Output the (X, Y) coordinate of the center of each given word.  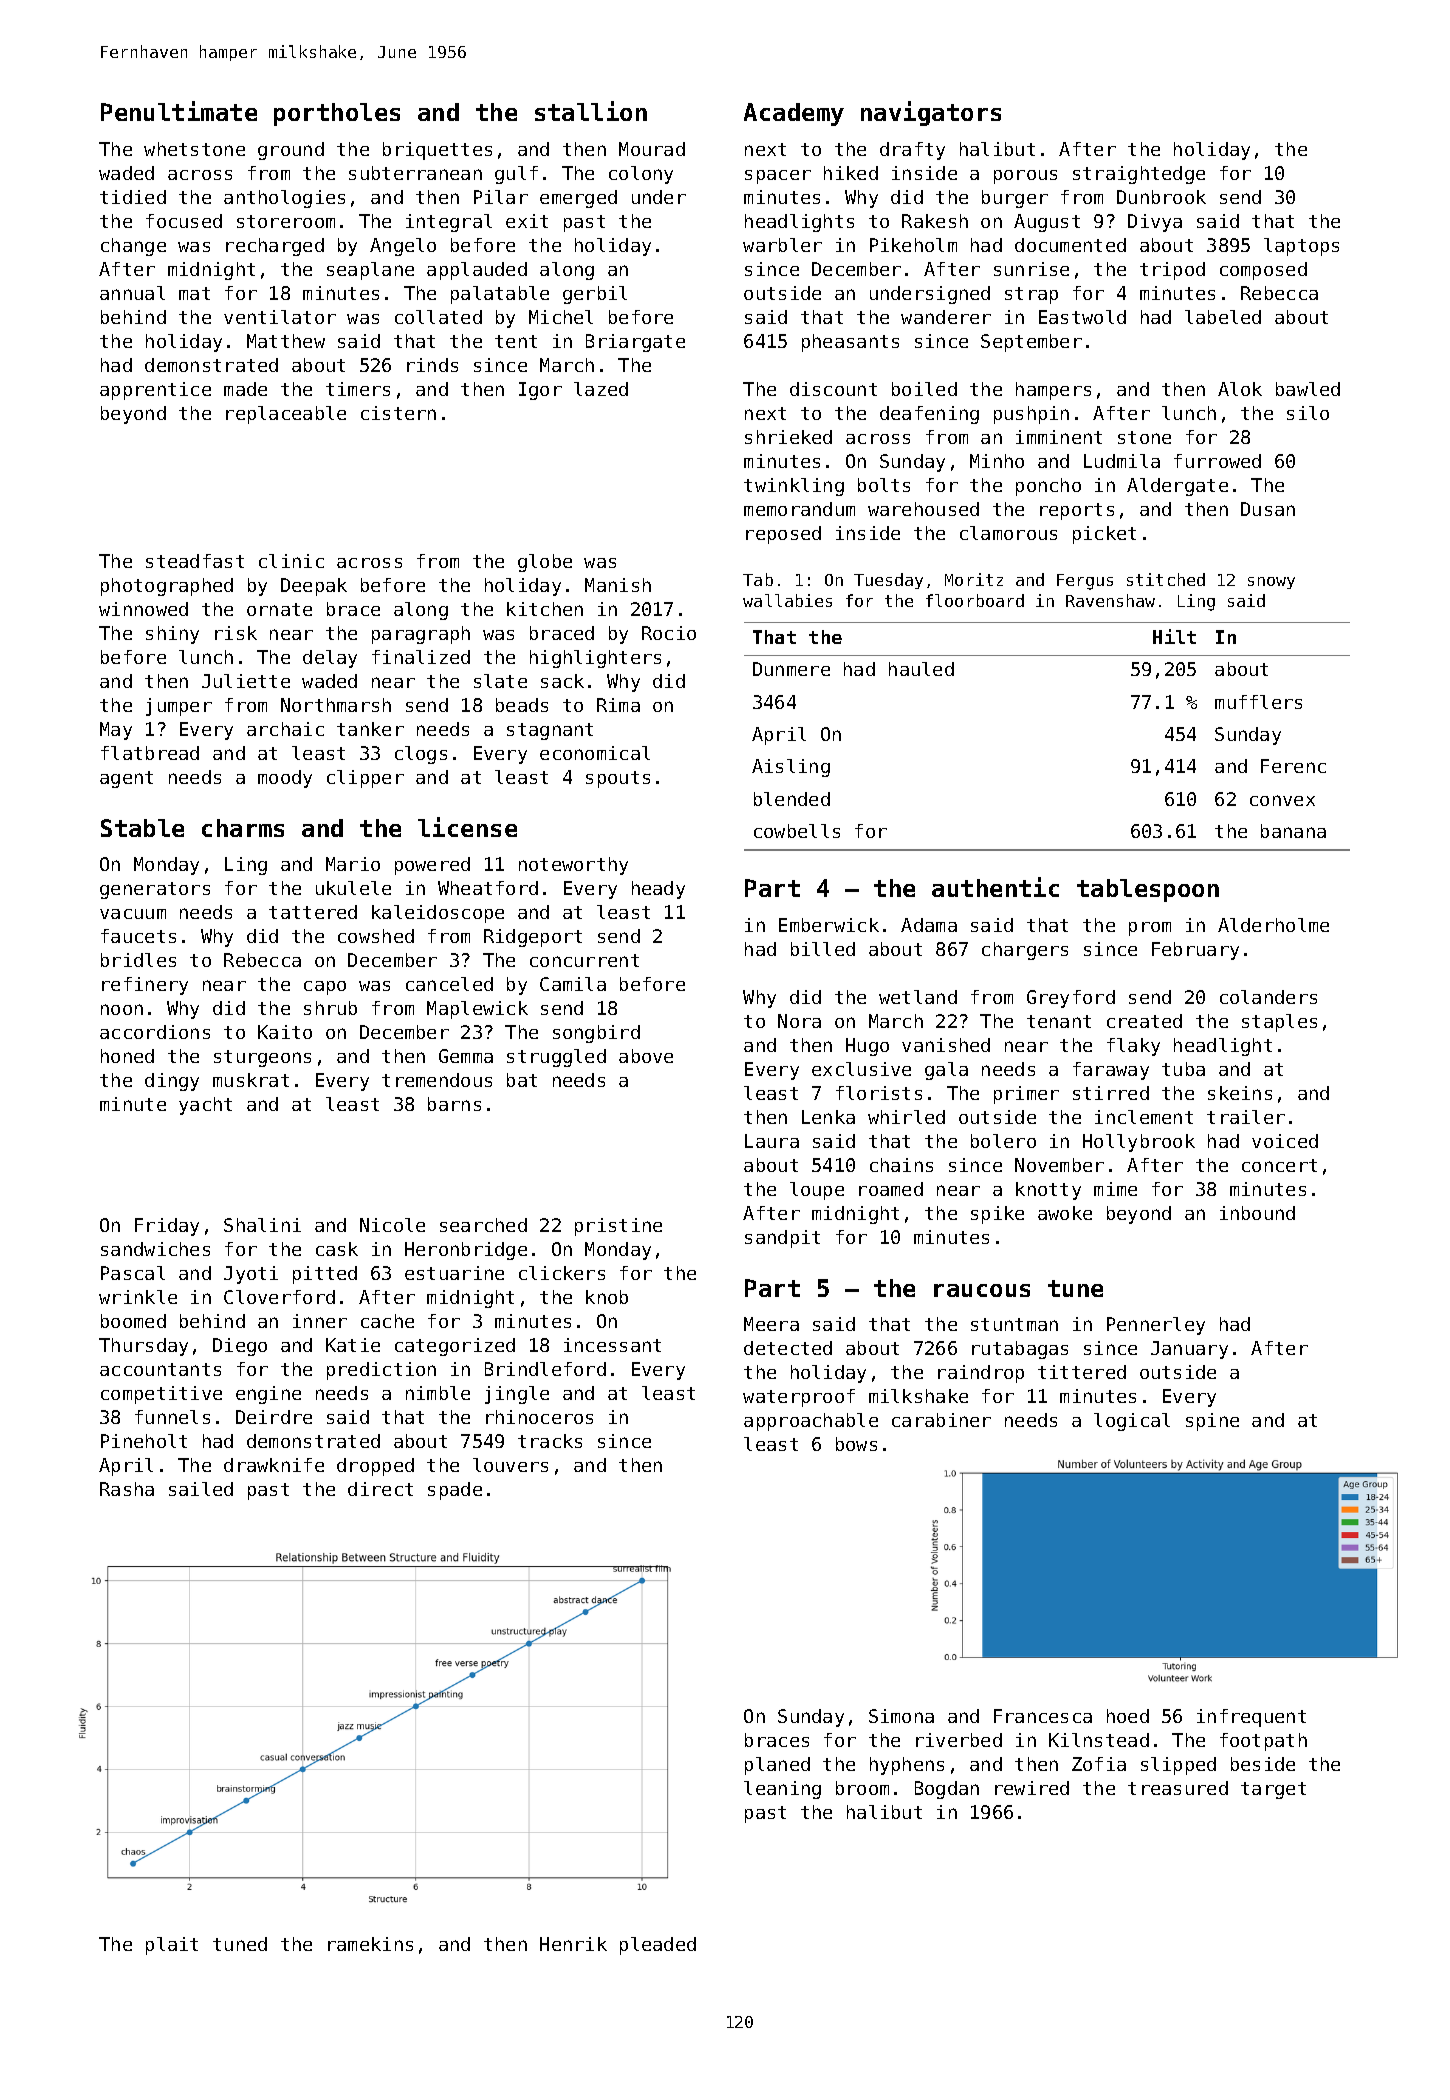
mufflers (1258, 702)
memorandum (799, 509)
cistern (398, 413)
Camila (573, 984)
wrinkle (138, 1297)
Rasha (127, 1489)
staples (1279, 1023)
